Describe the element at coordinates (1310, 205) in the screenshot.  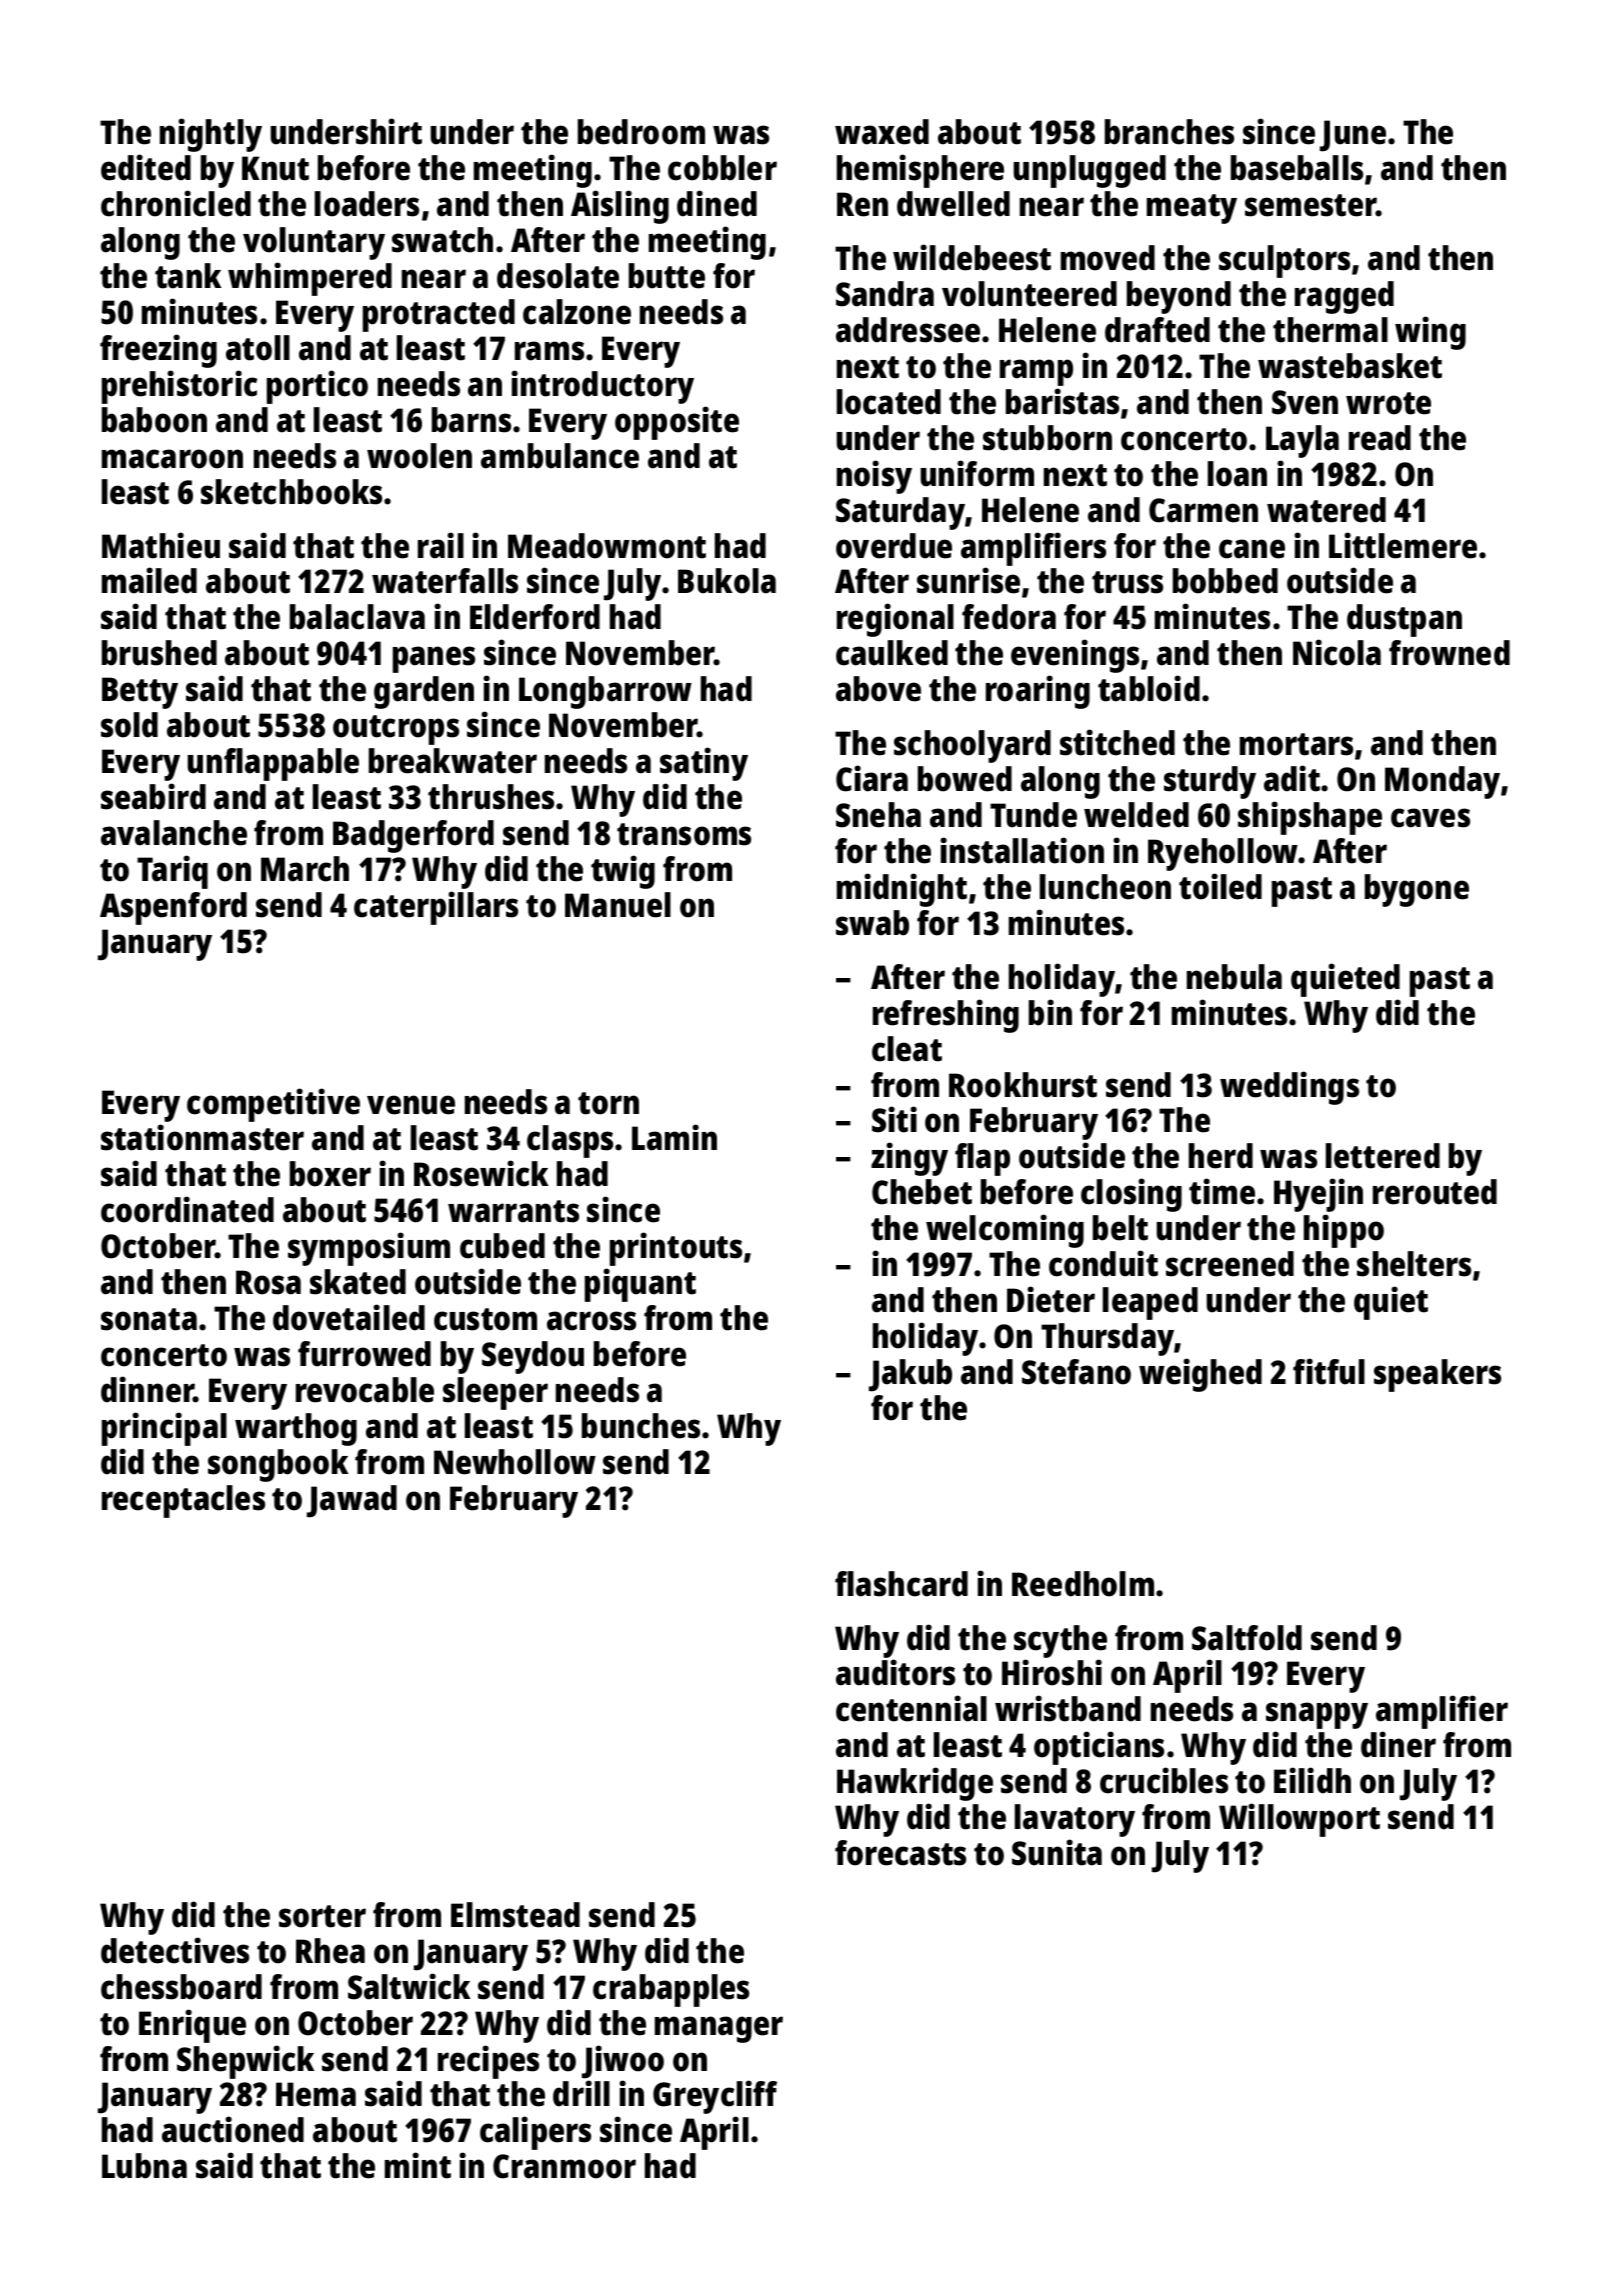
I see `semester` at that location.
